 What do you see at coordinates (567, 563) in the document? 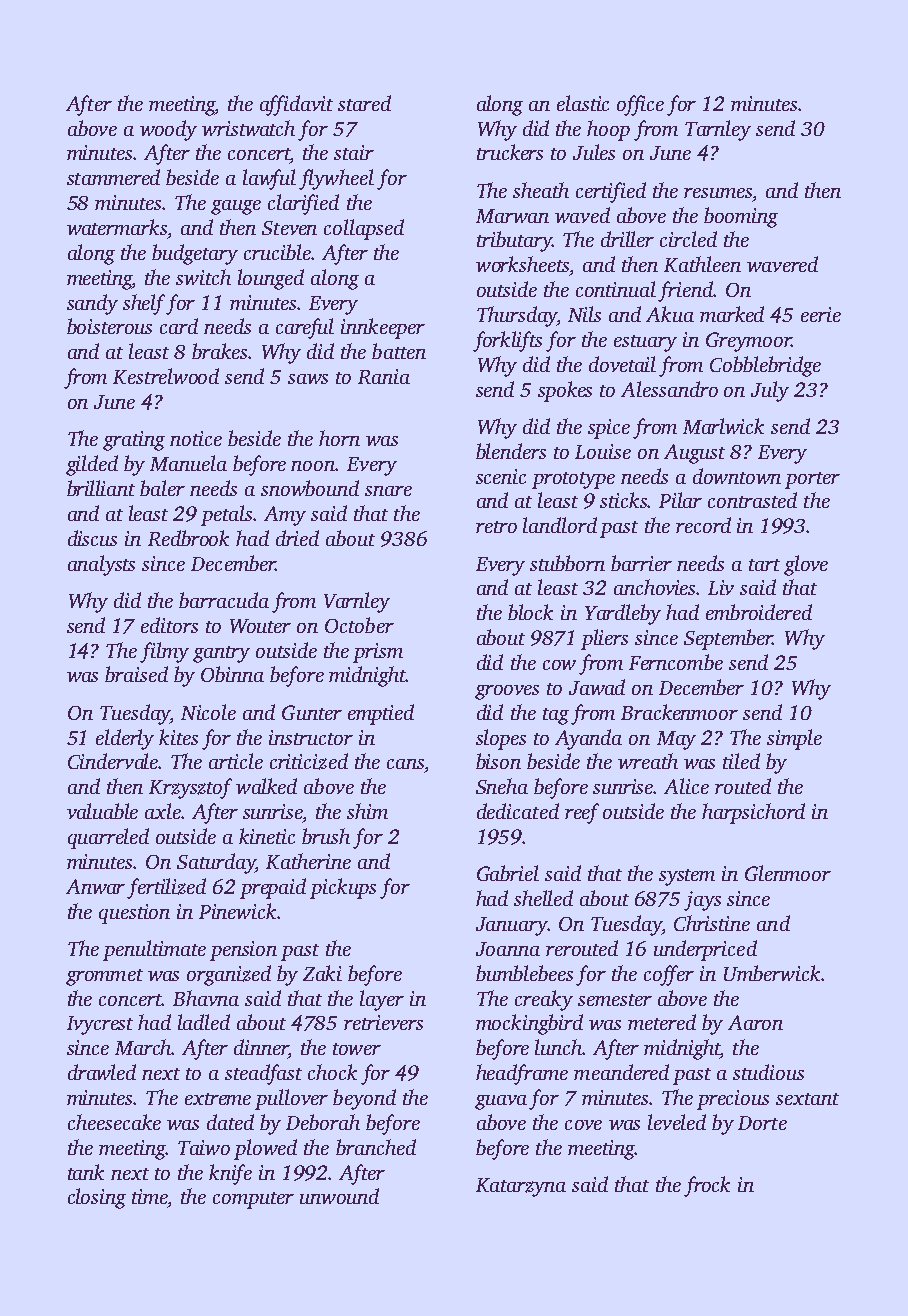
I see `stubborn` at bounding box center [567, 563].
